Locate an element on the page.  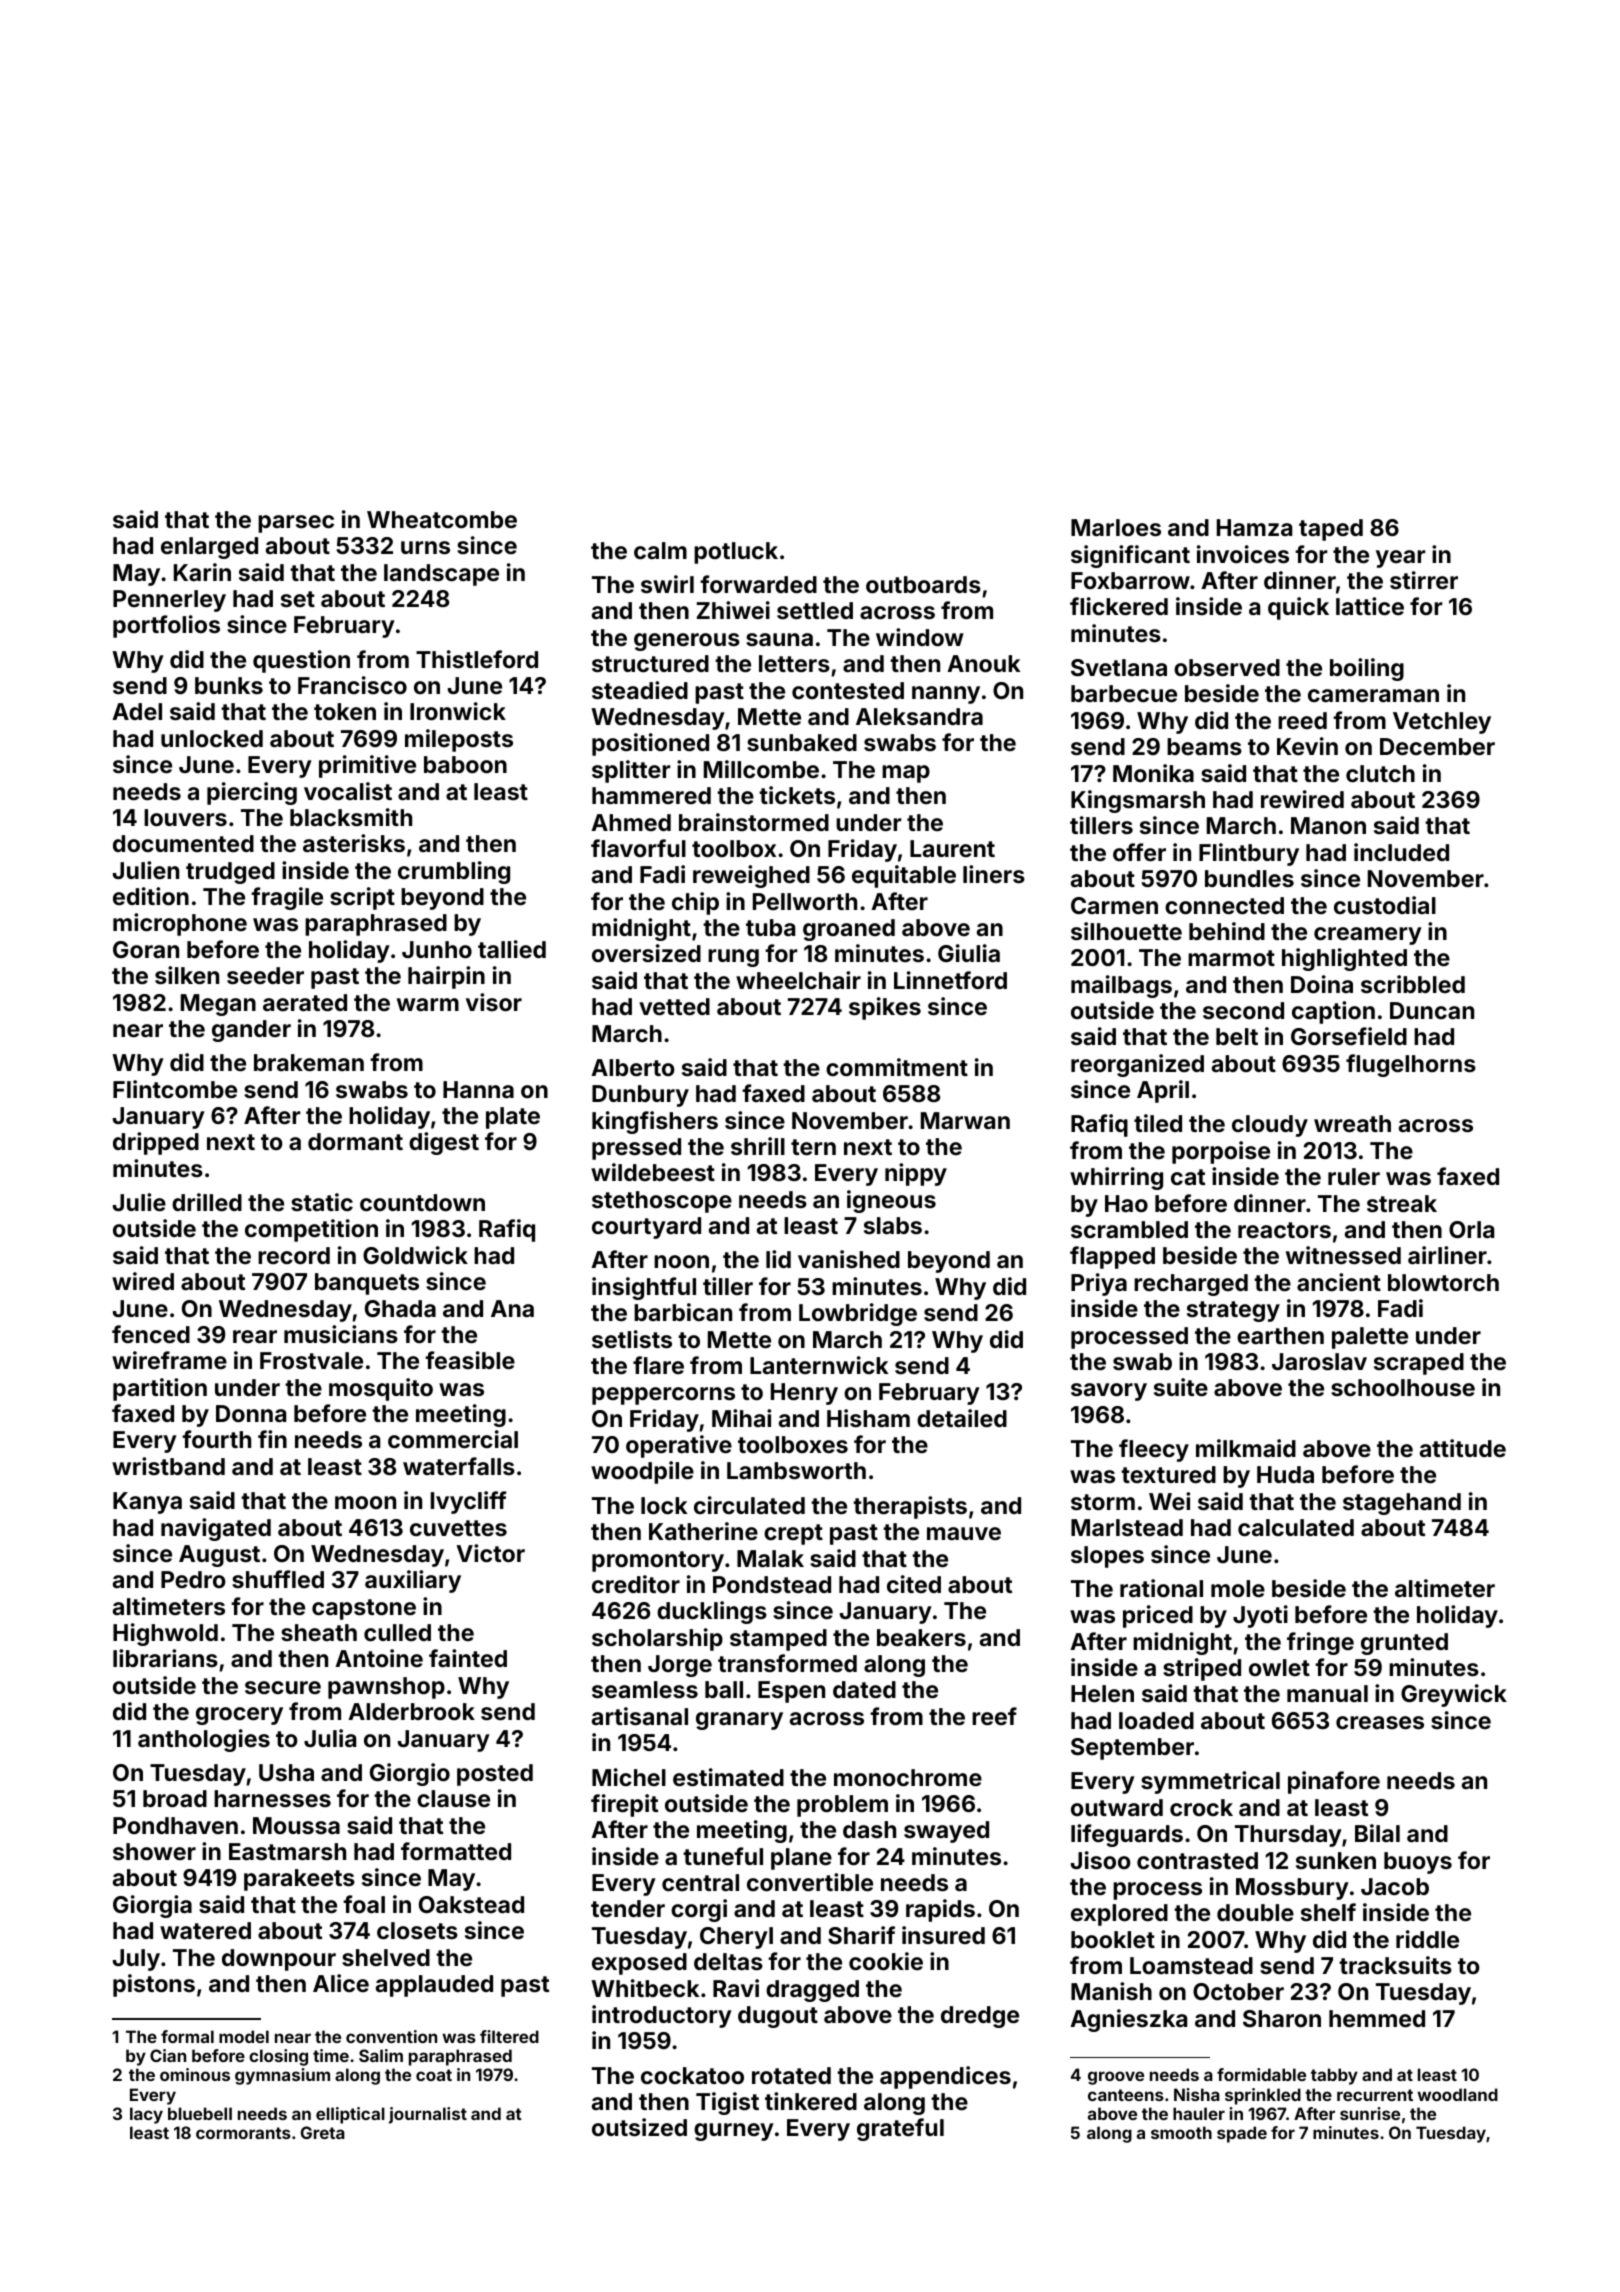
bunks is located at coordinates (229, 685).
